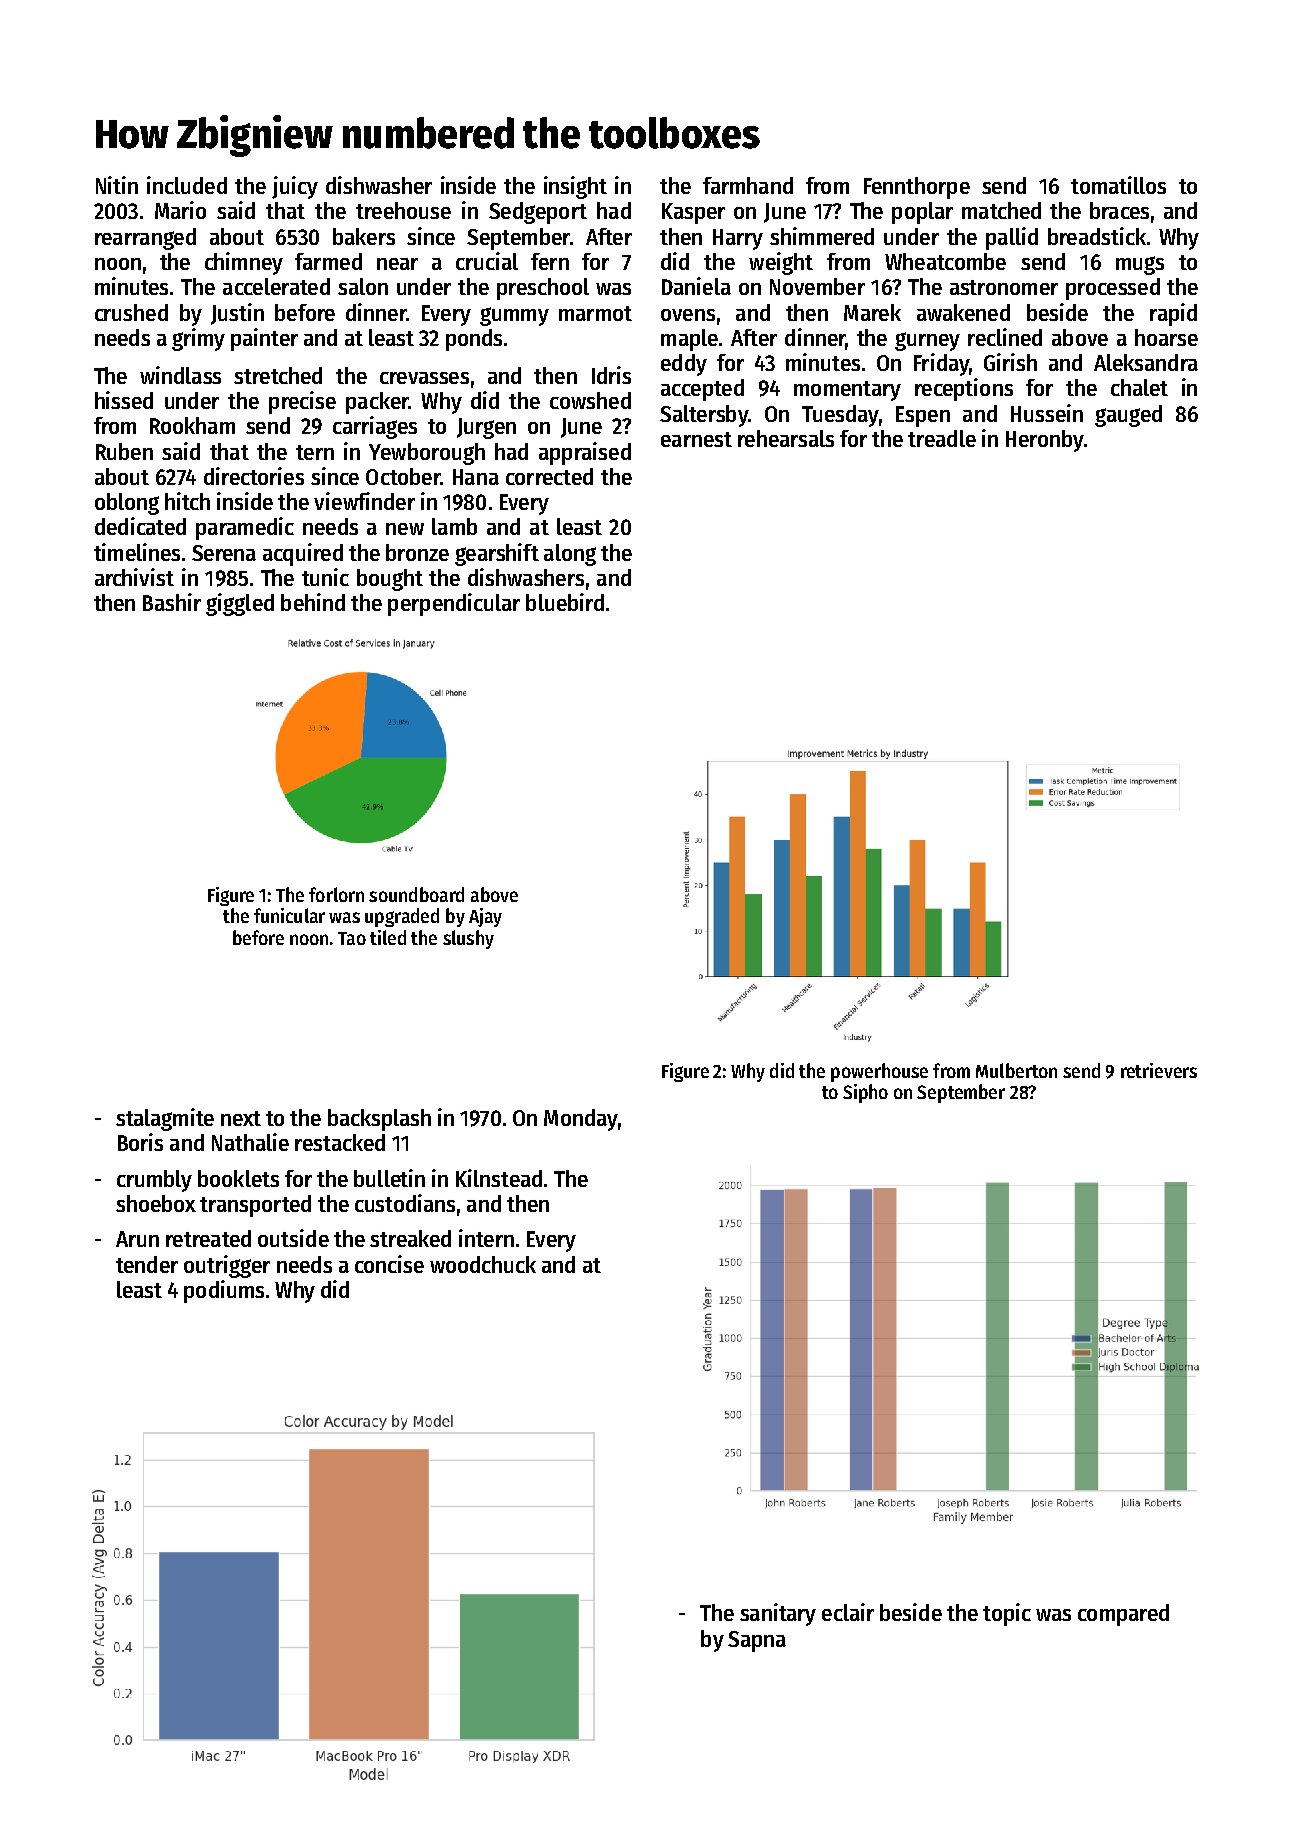  I want to click on hissed, so click(124, 400).
